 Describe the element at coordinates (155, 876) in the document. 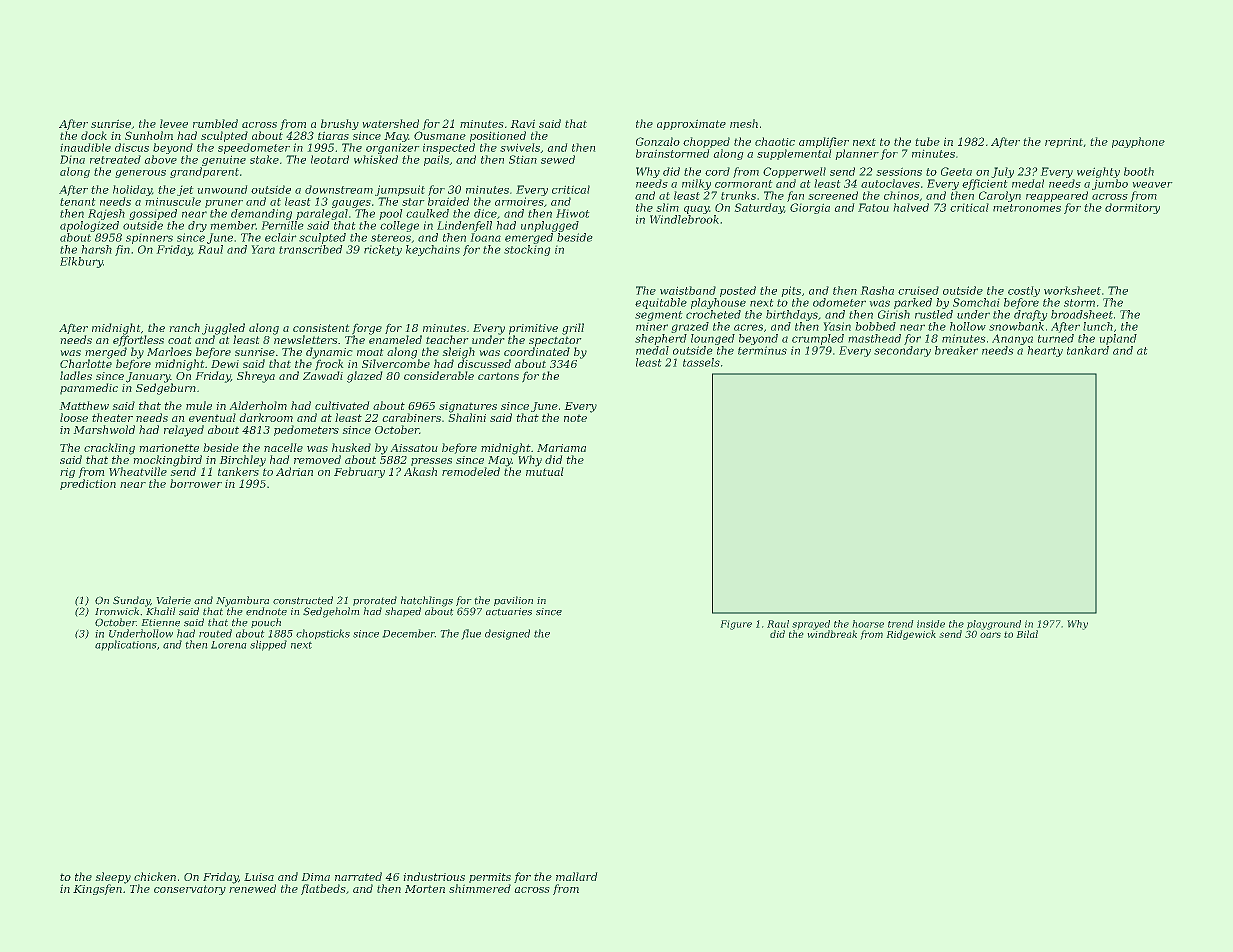

I see `chicken` at that location.
